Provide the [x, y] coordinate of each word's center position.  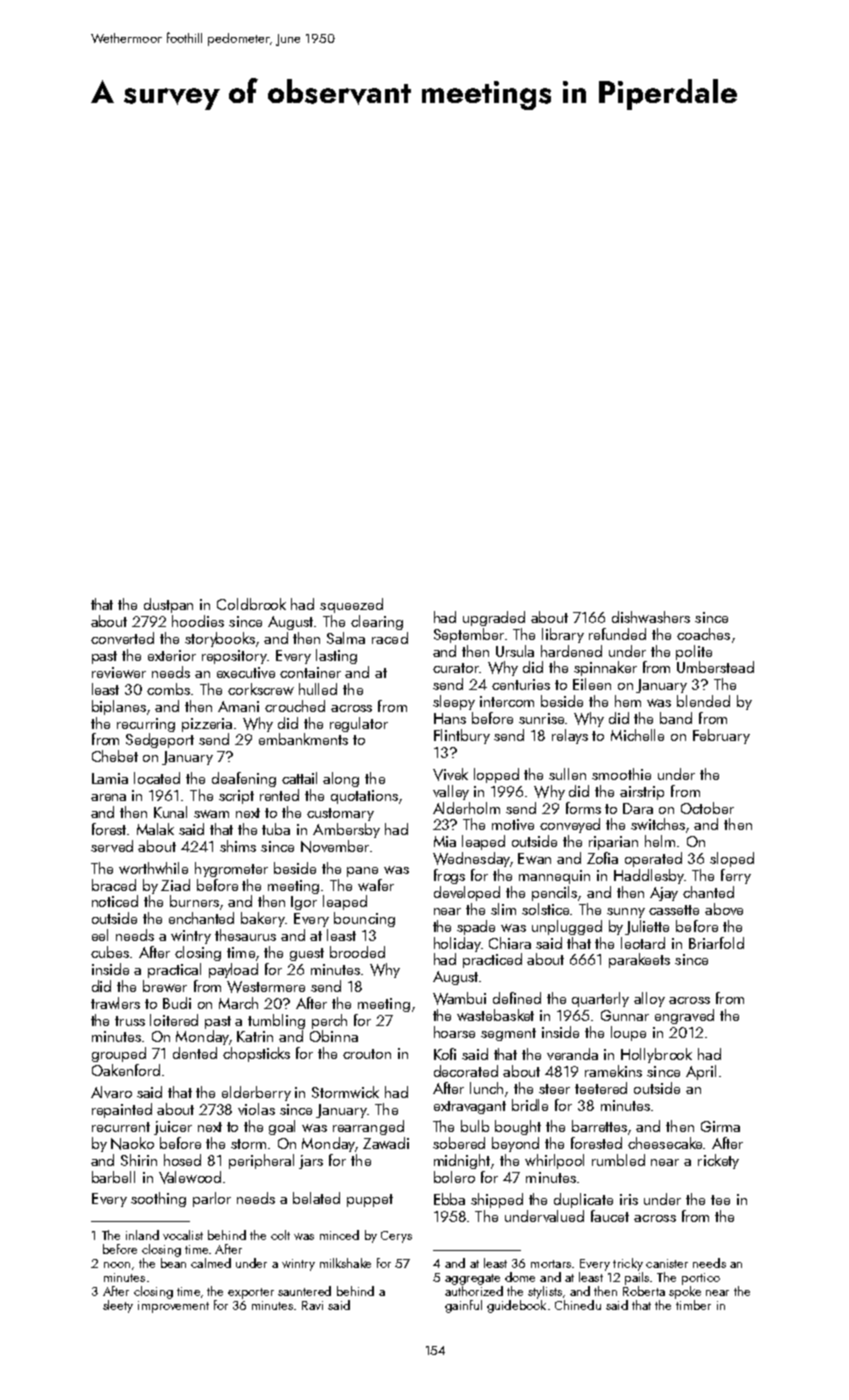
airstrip [642, 793]
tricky [628, 1264]
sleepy [454, 702]
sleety [118, 1306]
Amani [238, 706]
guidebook [516, 1306]
